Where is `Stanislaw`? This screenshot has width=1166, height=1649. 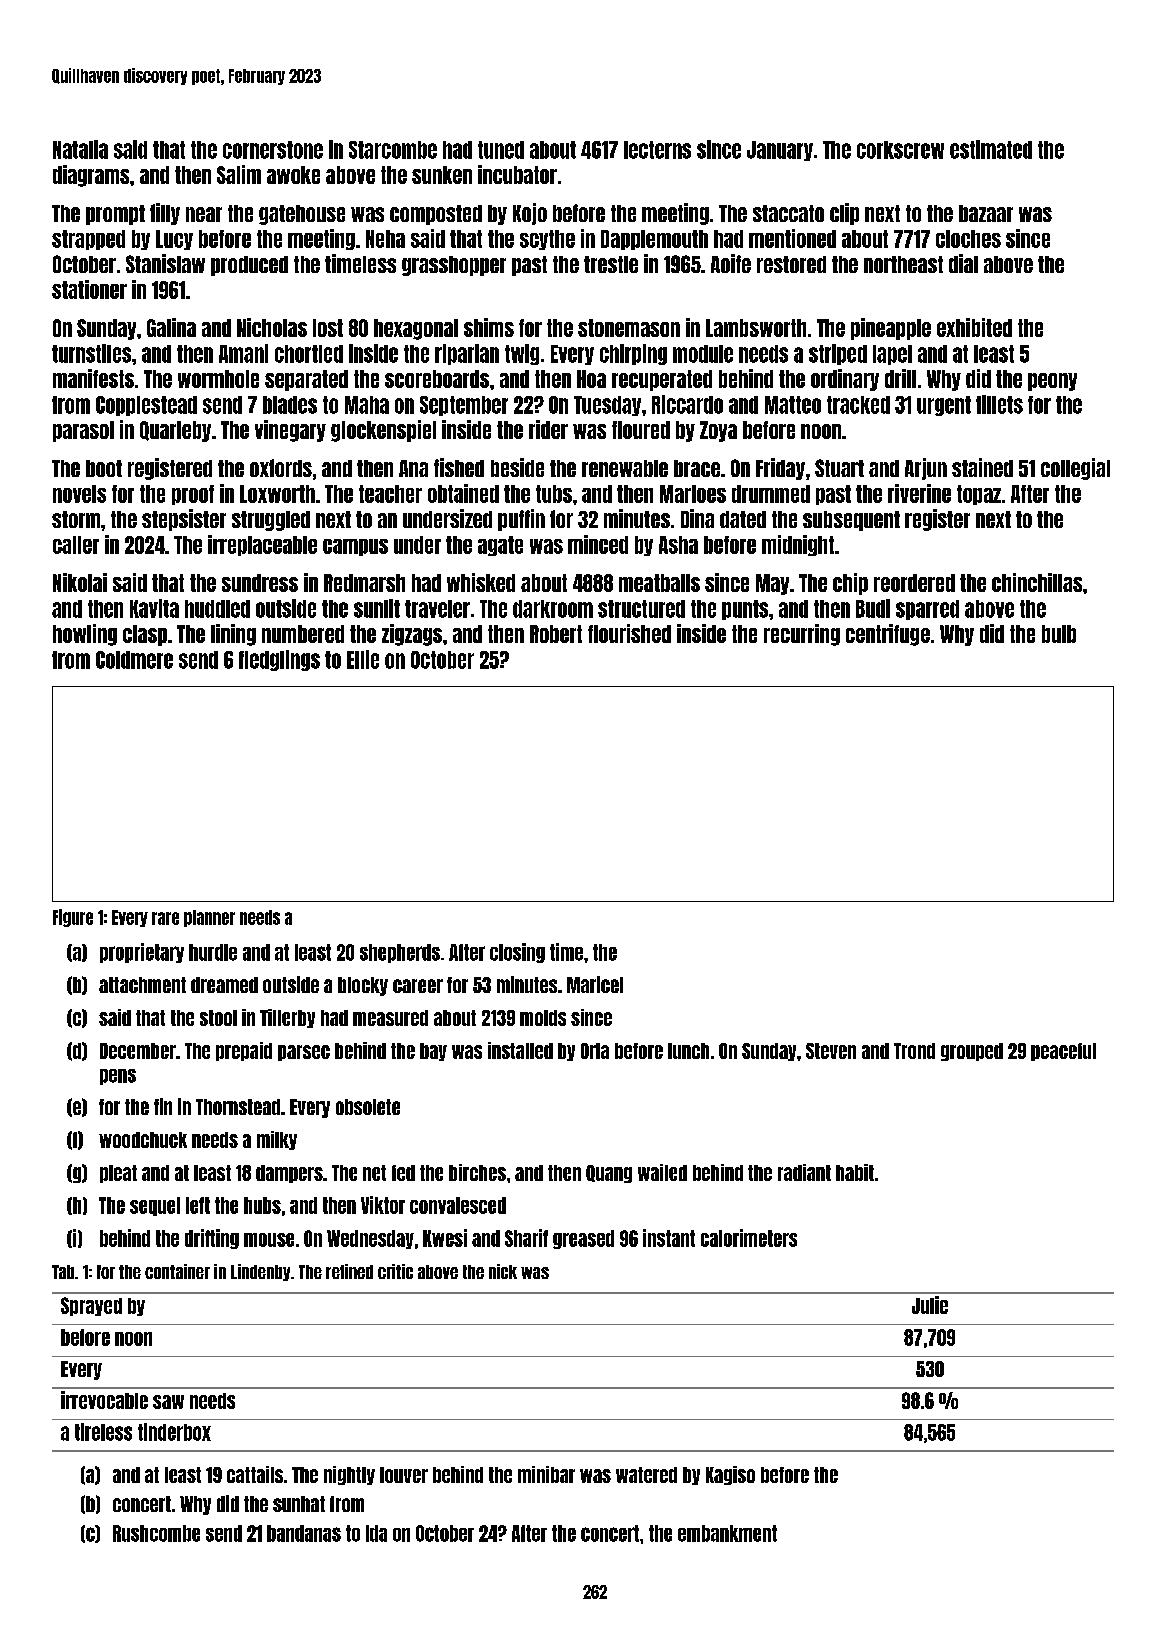
Stanislaw is located at coordinates (165, 263).
